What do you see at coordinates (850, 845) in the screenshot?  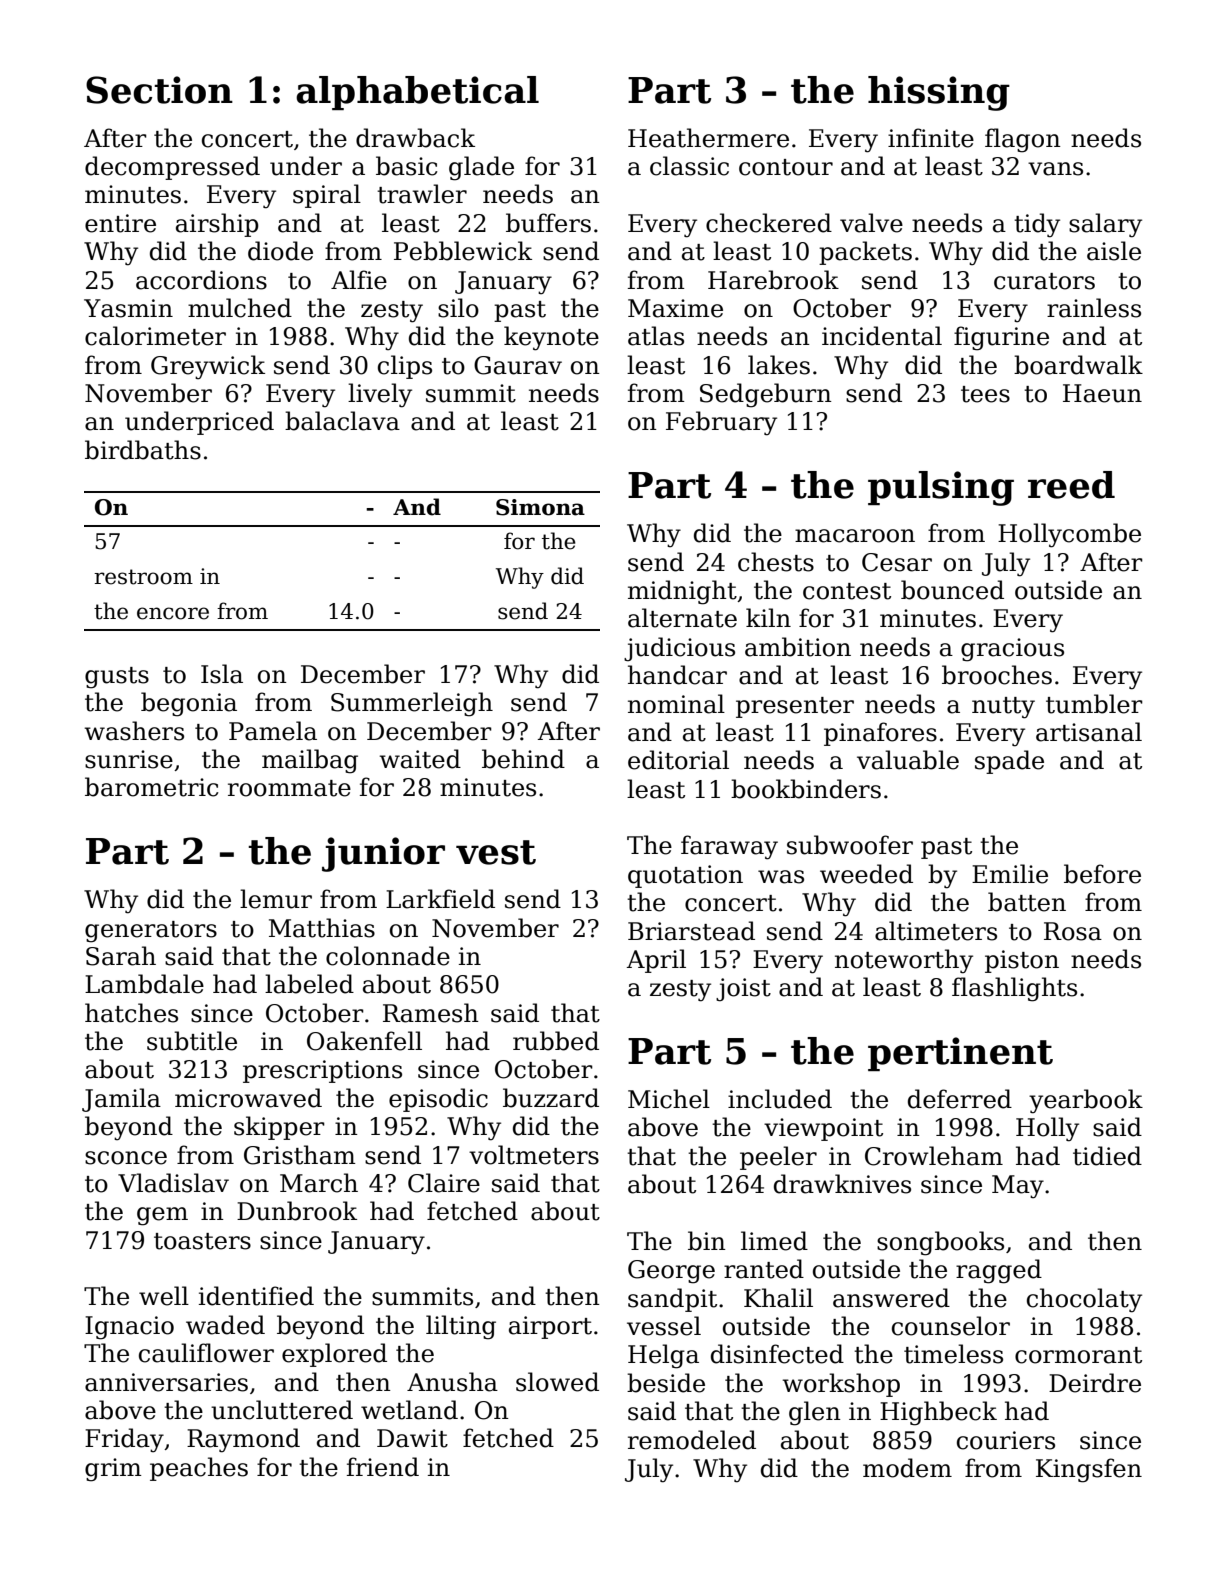 I see `subwoofer` at bounding box center [850, 845].
